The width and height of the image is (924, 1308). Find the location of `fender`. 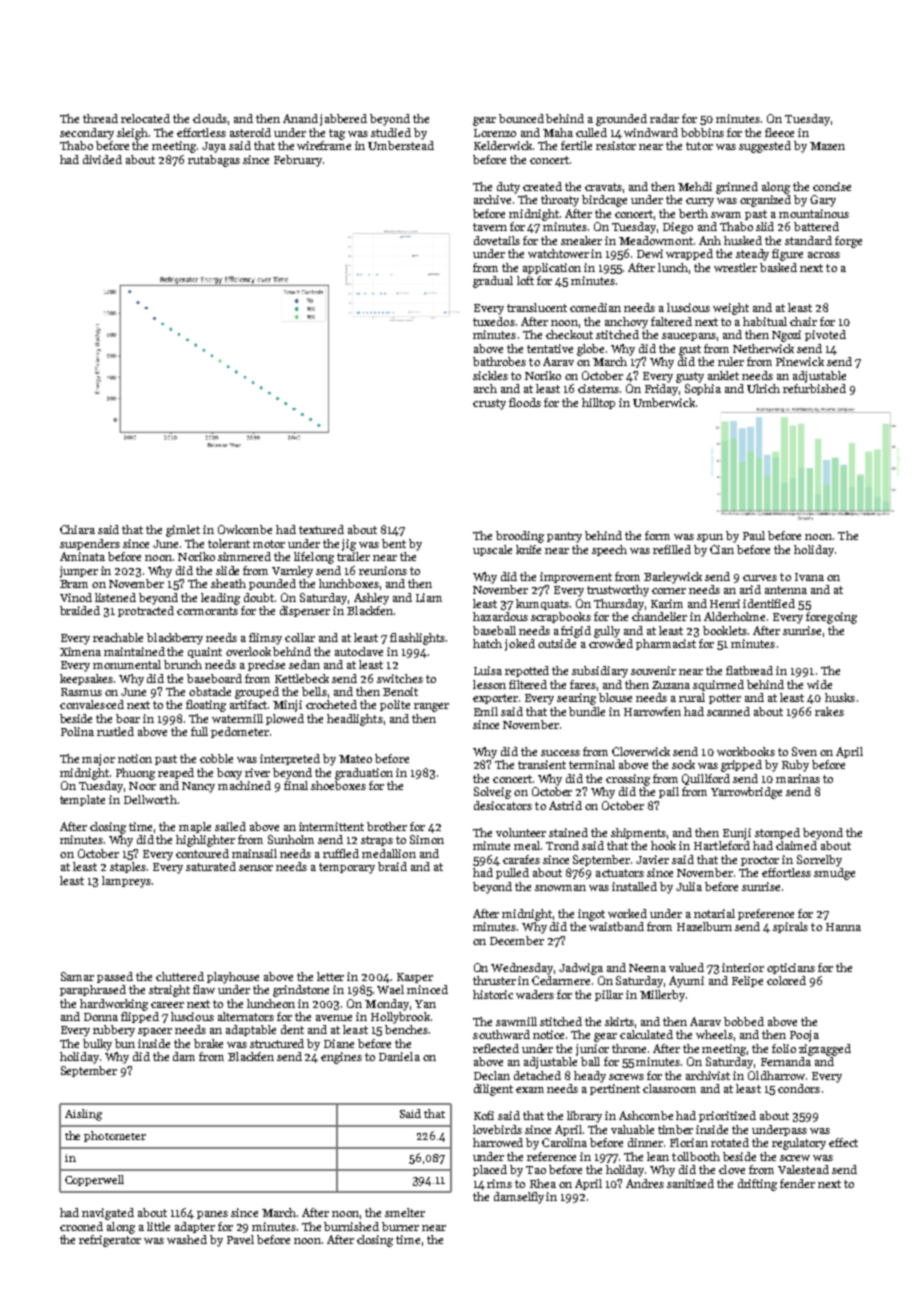

fender is located at coordinates (797, 1183).
